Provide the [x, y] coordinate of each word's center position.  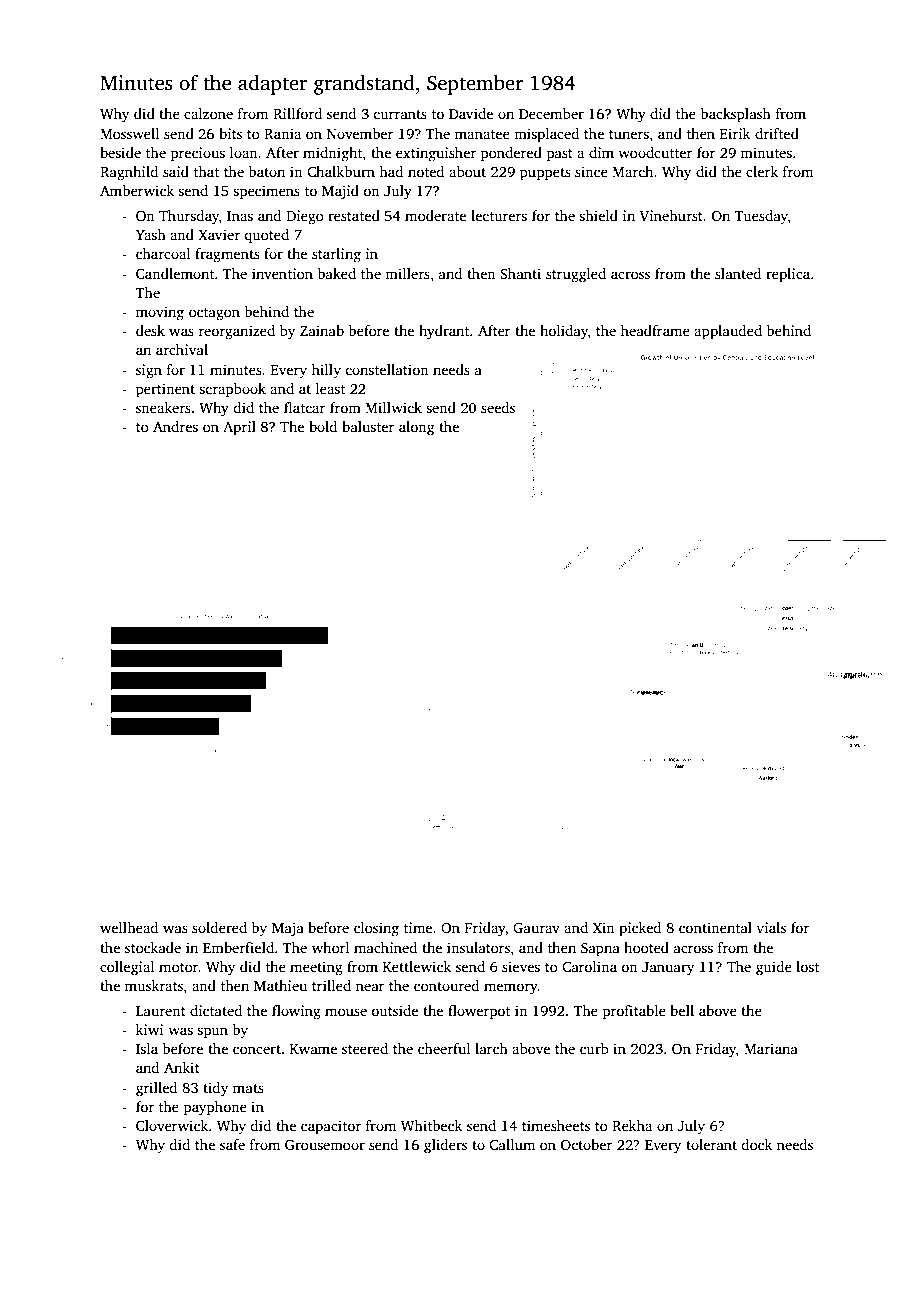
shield [598, 215]
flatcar [305, 407]
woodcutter [655, 152]
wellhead [129, 927]
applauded [728, 332]
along [416, 428]
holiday [564, 332]
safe [232, 1144]
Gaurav [536, 927]
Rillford [297, 113]
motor [178, 967]
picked [640, 929]
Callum [512, 1144]
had [391, 171]
